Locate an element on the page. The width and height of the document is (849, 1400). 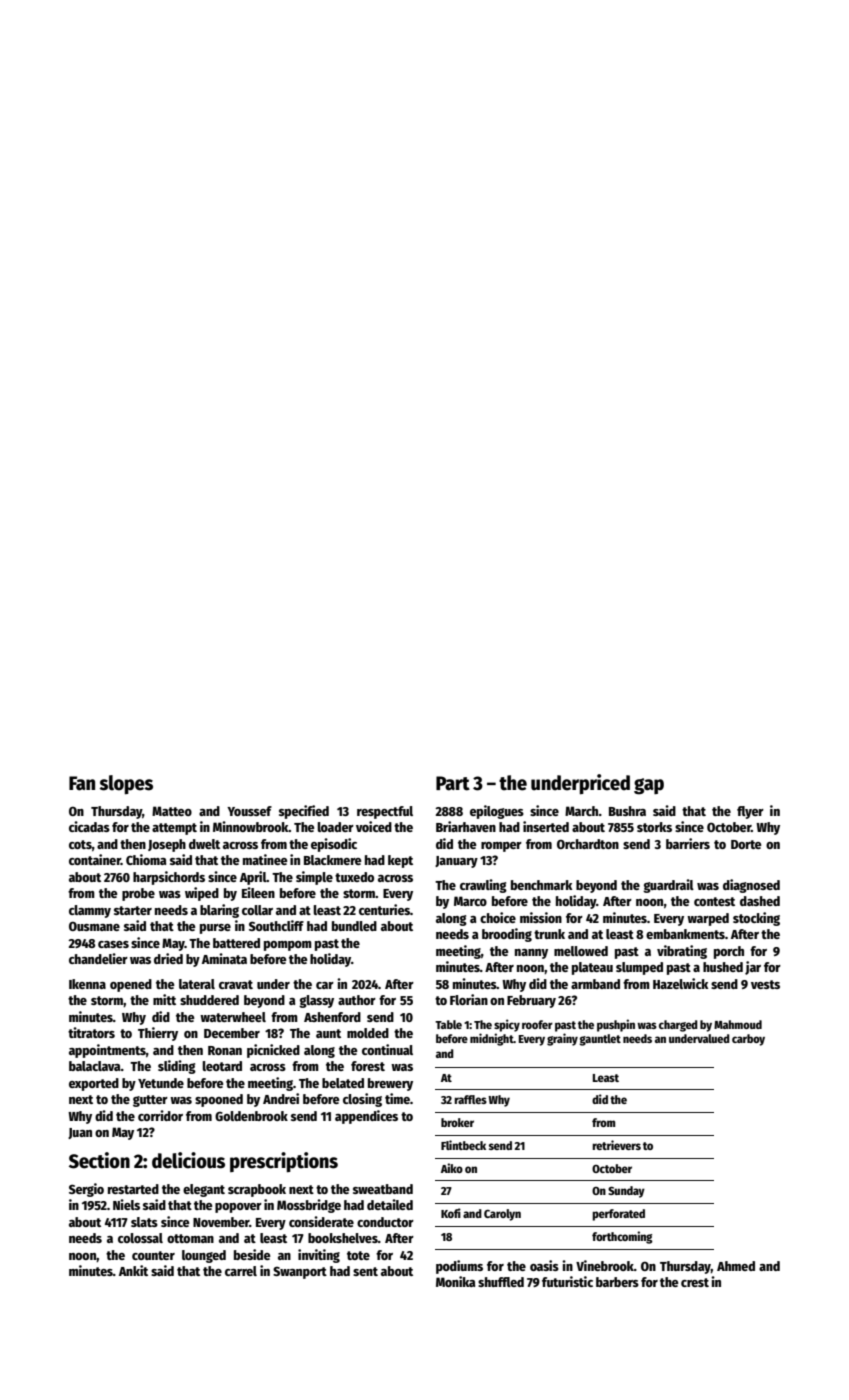
colossal is located at coordinates (140, 1238).
